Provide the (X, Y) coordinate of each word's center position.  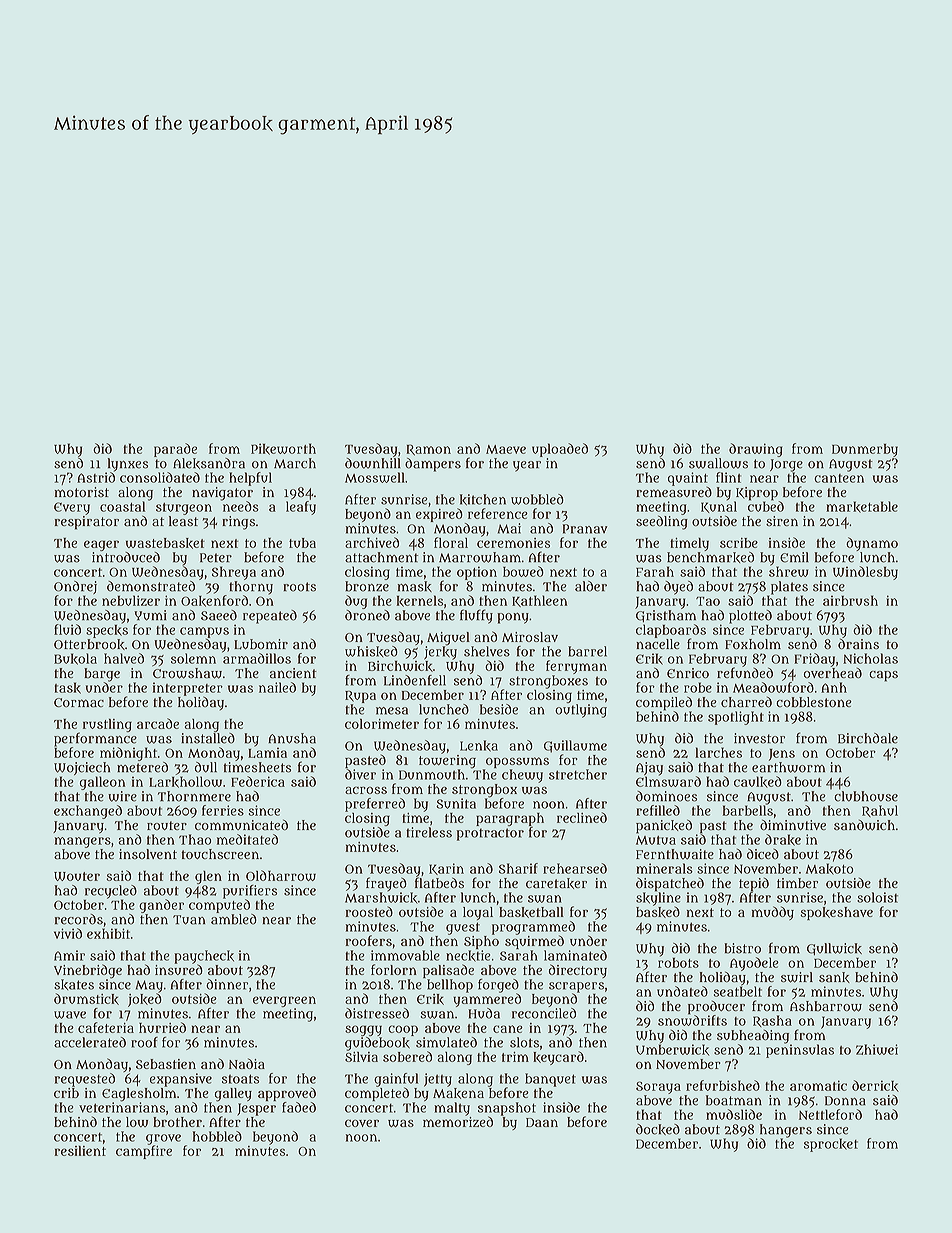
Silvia (361, 1057)
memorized (458, 1121)
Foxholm (753, 644)
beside (499, 709)
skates (74, 984)
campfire (144, 1152)
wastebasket (165, 543)
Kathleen (539, 601)
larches (718, 752)
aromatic (818, 1085)
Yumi (150, 615)
